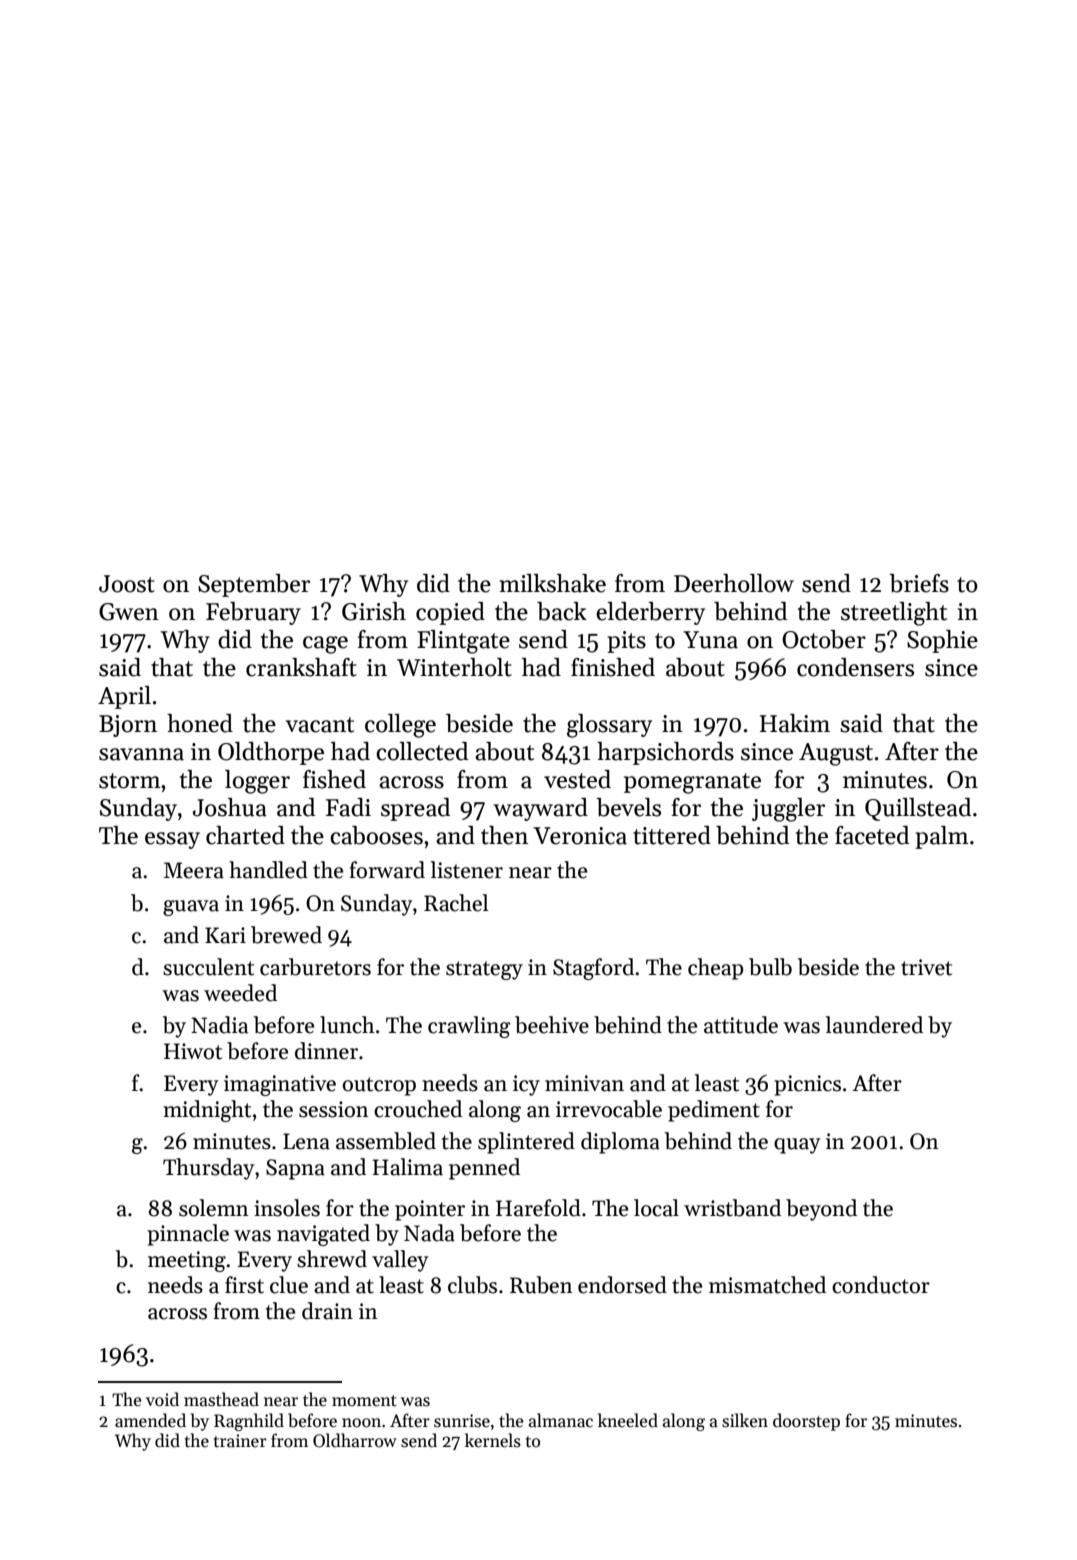 This screenshot has width=1077, height=1560. What do you see at coordinates (327, 1311) in the screenshot?
I see `drain` at bounding box center [327, 1311].
